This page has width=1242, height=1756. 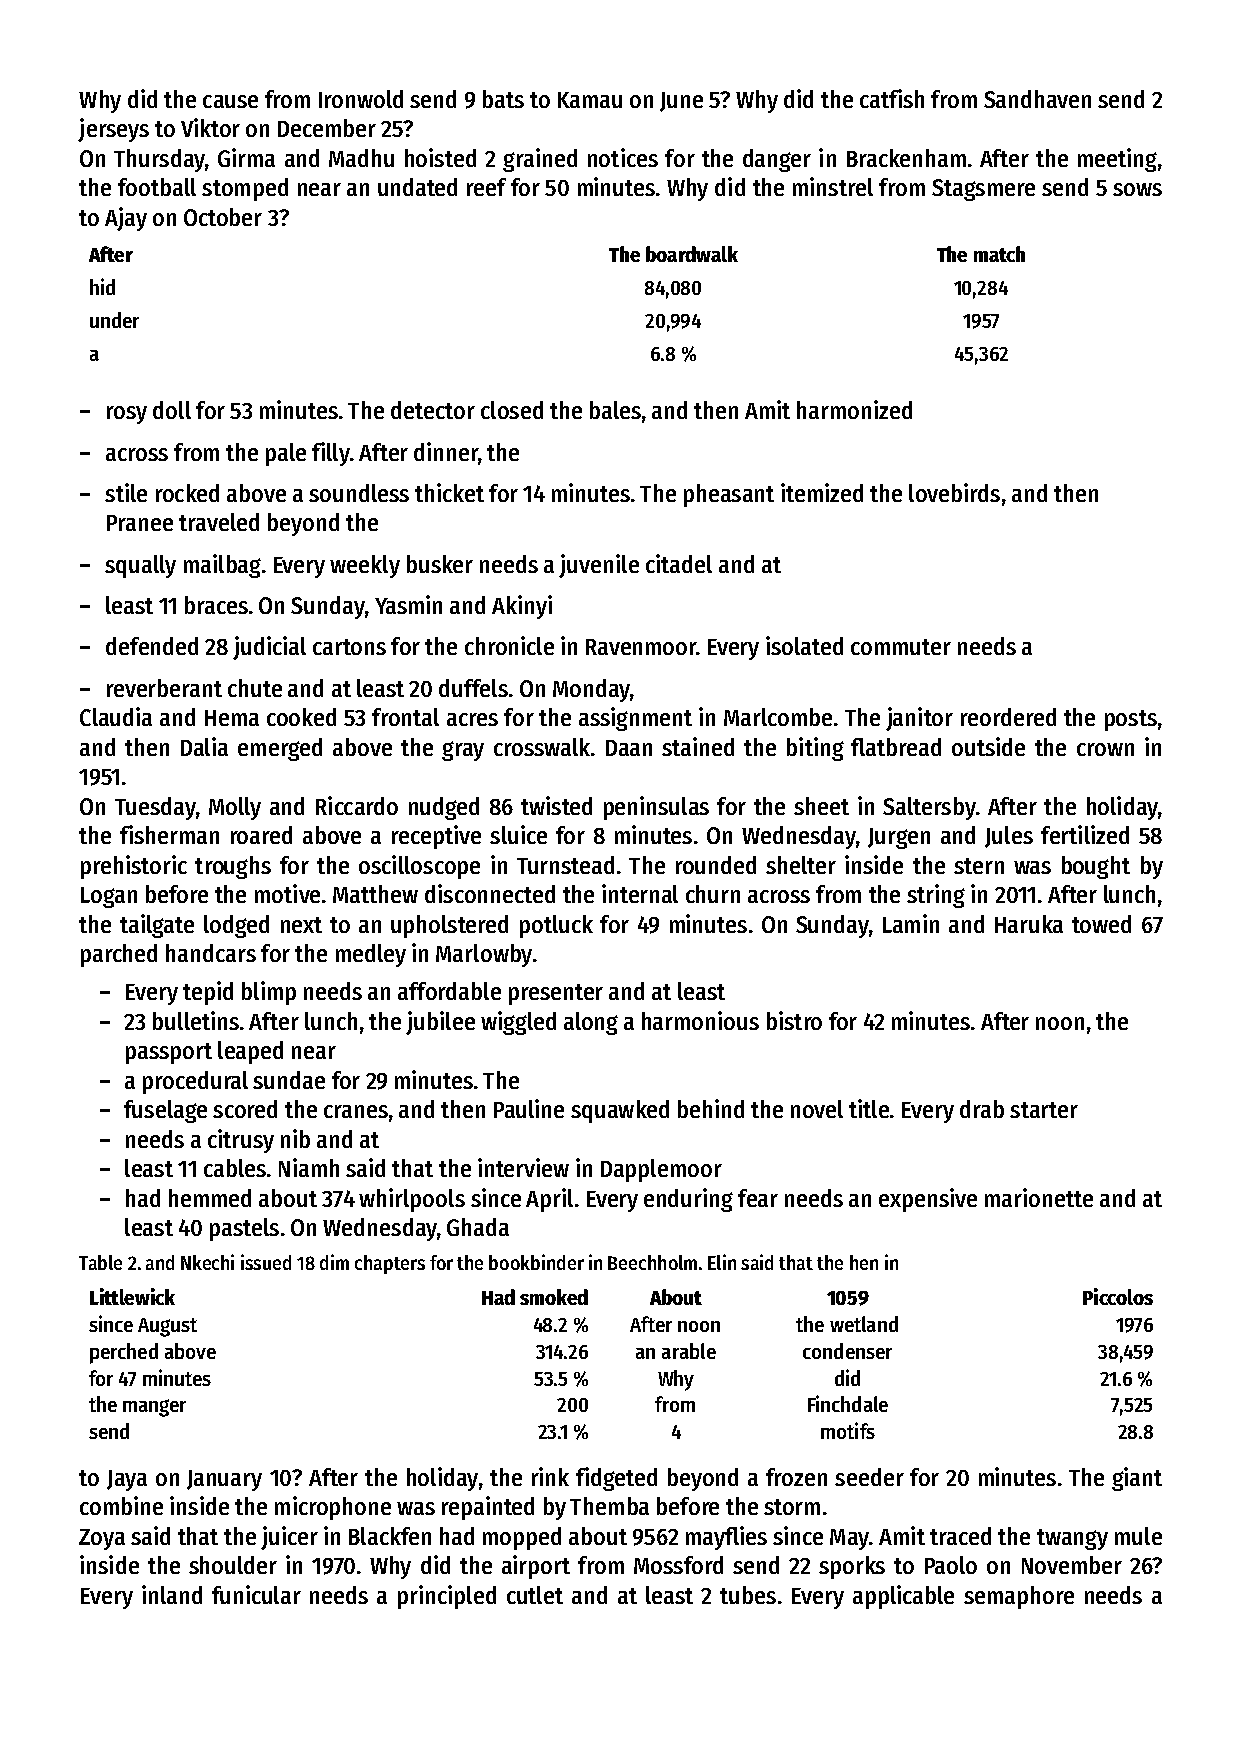 I want to click on enduring, so click(x=688, y=1200).
